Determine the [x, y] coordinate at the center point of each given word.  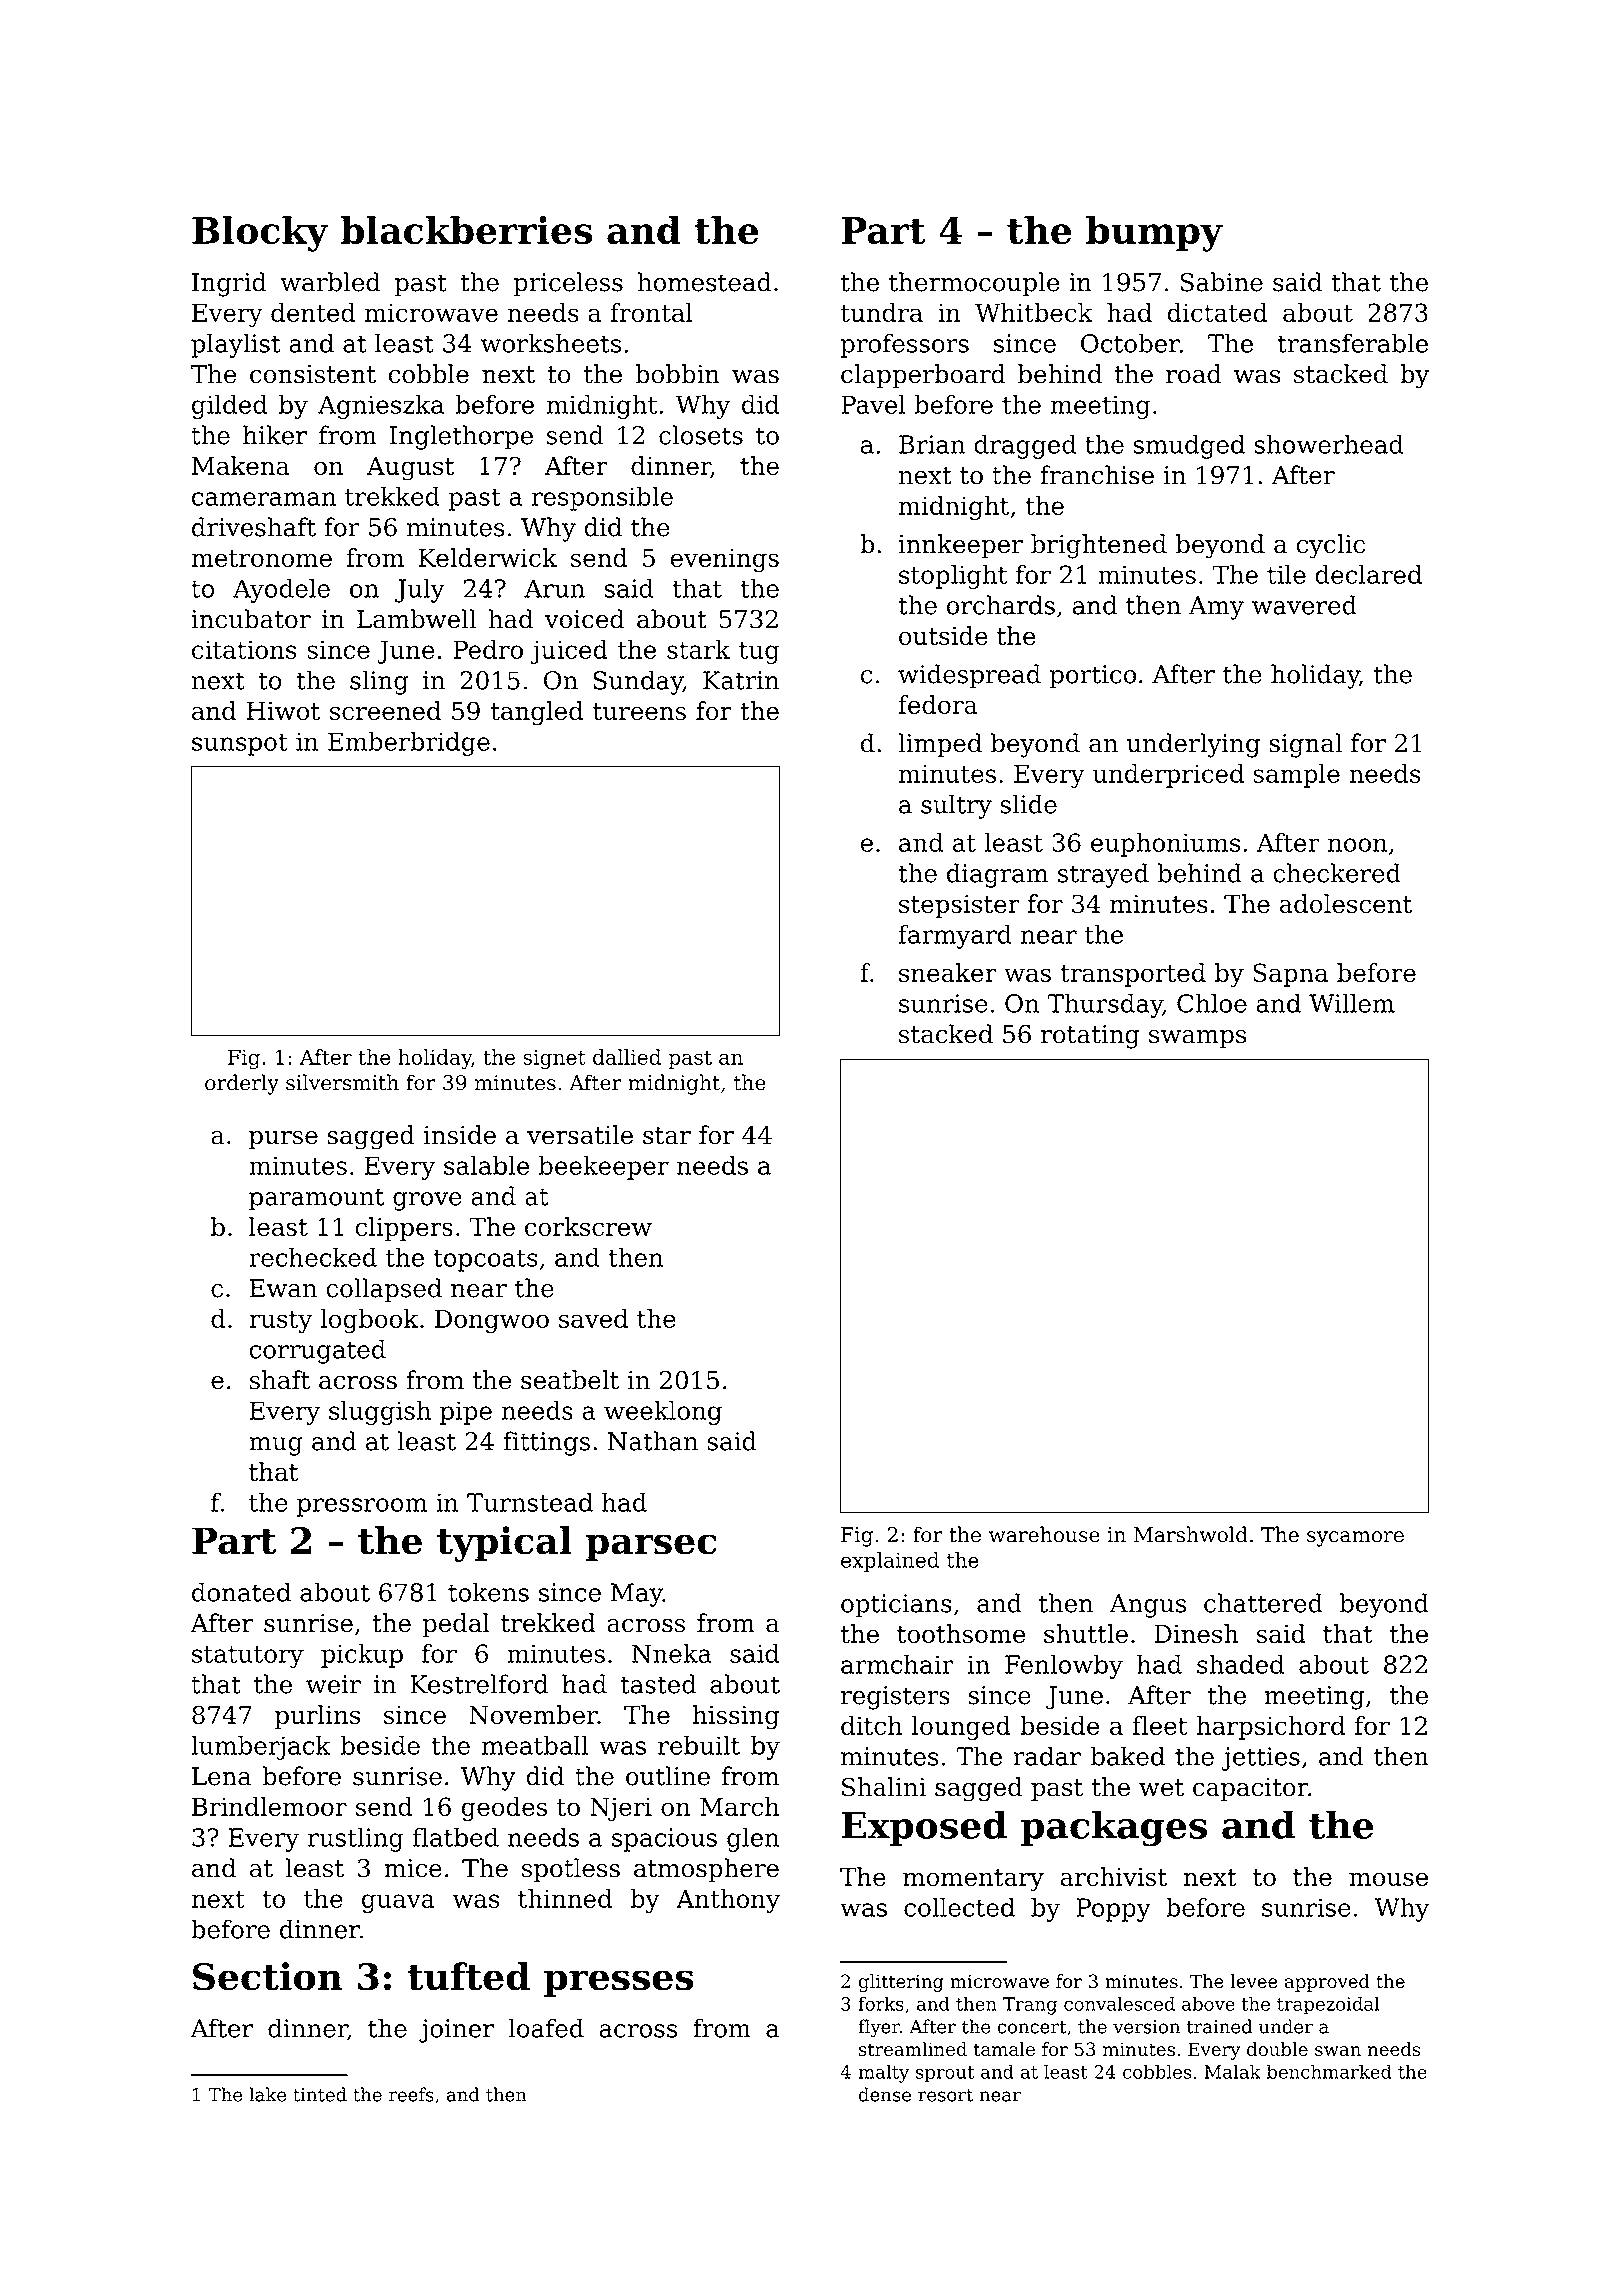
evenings [724, 561]
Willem [1352, 1003]
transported [1133, 975]
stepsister [959, 906]
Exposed [924, 1828]
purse [283, 1140]
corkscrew [588, 1227]
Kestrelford [479, 1684]
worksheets [550, 343]
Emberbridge [409, 744]
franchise [1097, 475]
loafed [546, 2028]
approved [1327, 1983]
